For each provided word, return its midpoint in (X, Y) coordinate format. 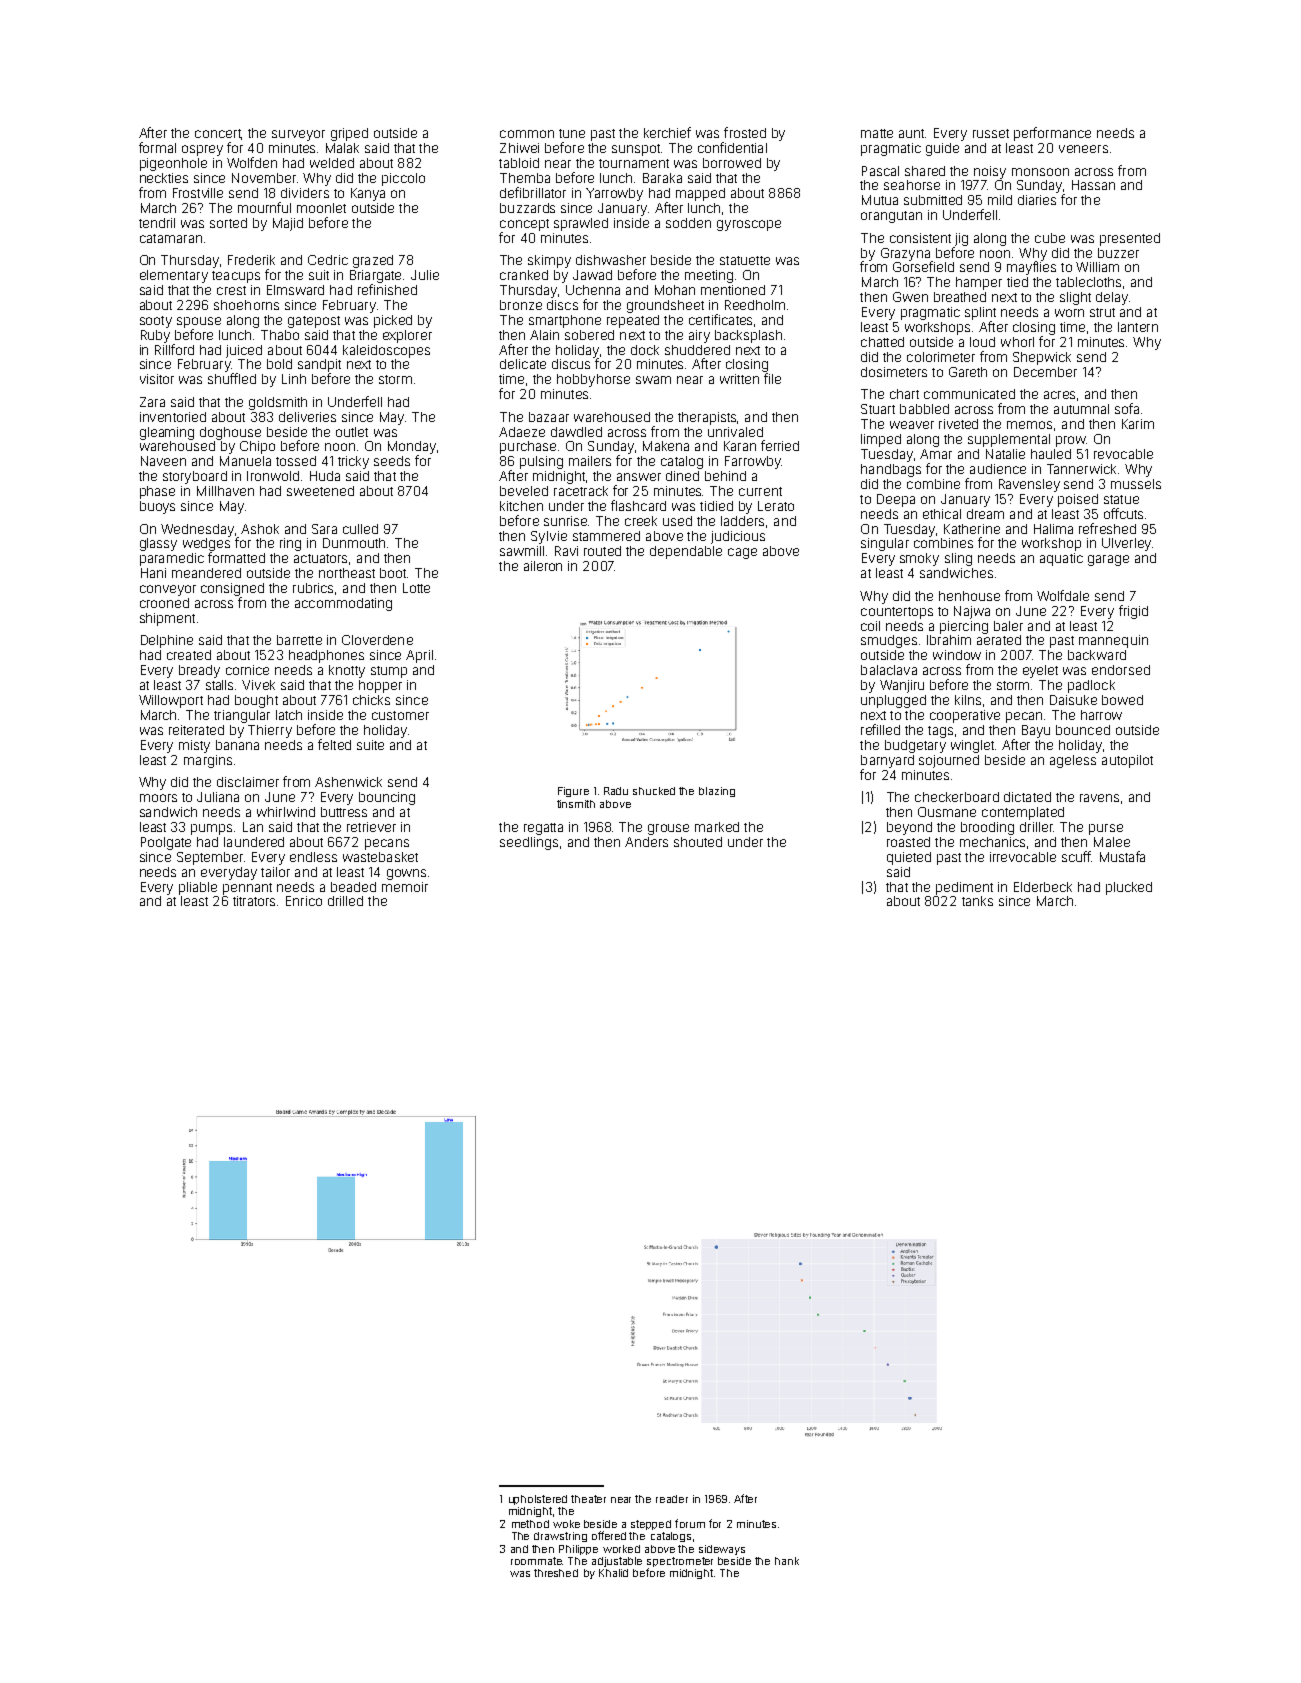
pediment (964, 888)
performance (1052, 134)
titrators (254, 901)
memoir (405, 887)
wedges (206, 544)
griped (349, 134)
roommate (536, 1561)
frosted (745, 132)
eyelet (1040, 671)
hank (787, 1561)
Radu (616, 791)
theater (588, 1499)
